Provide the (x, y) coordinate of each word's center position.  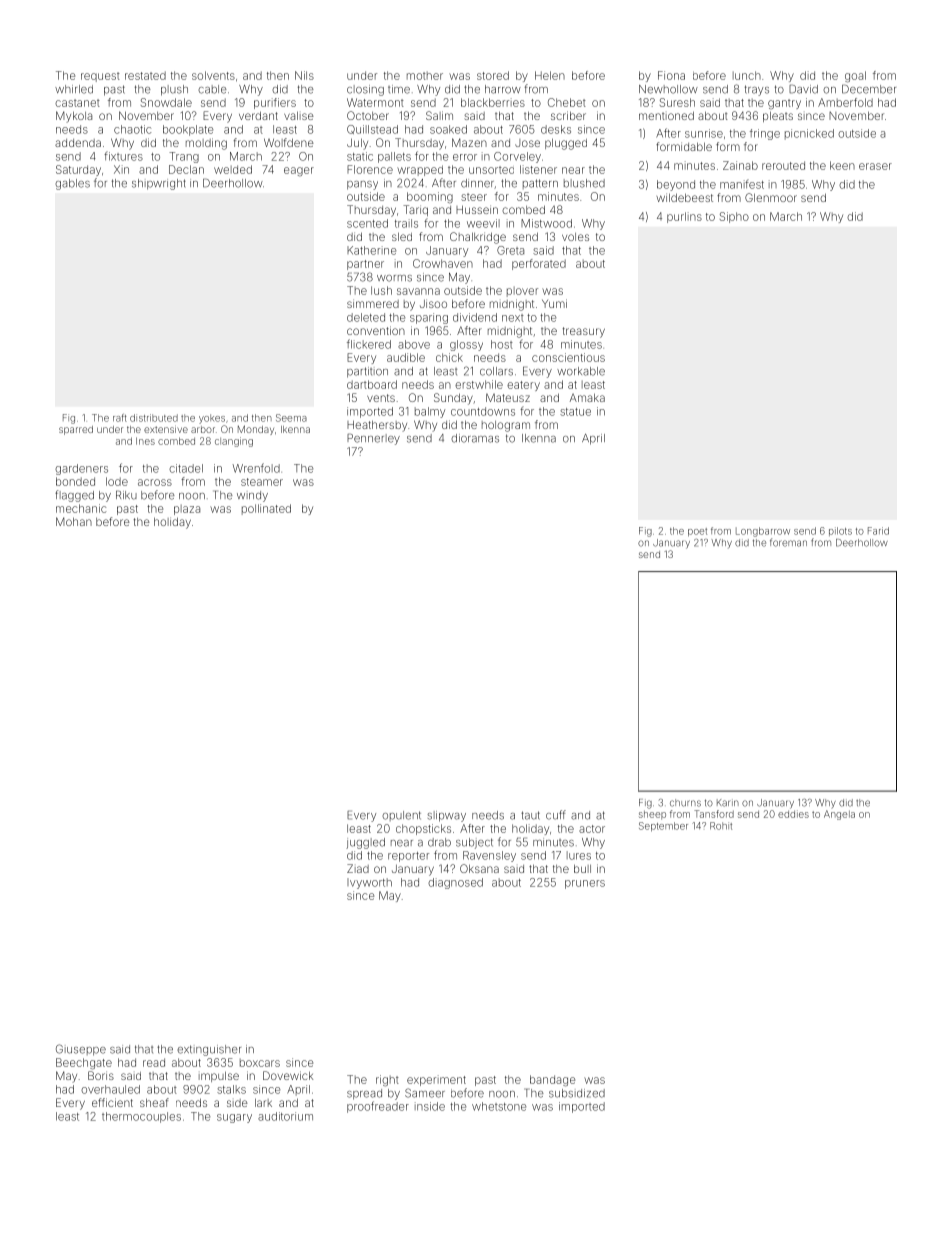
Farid (878, 531)
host (502, 344)
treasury (583, 332)
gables (72, 184)
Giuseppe (81, 1050)
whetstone (499, 1106)
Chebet (567, 102)
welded (233, 169)
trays (757, 90)
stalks (231, 1089)
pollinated (266, 509)
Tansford (714, 814)
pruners (585, 884)
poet (697, 532)
